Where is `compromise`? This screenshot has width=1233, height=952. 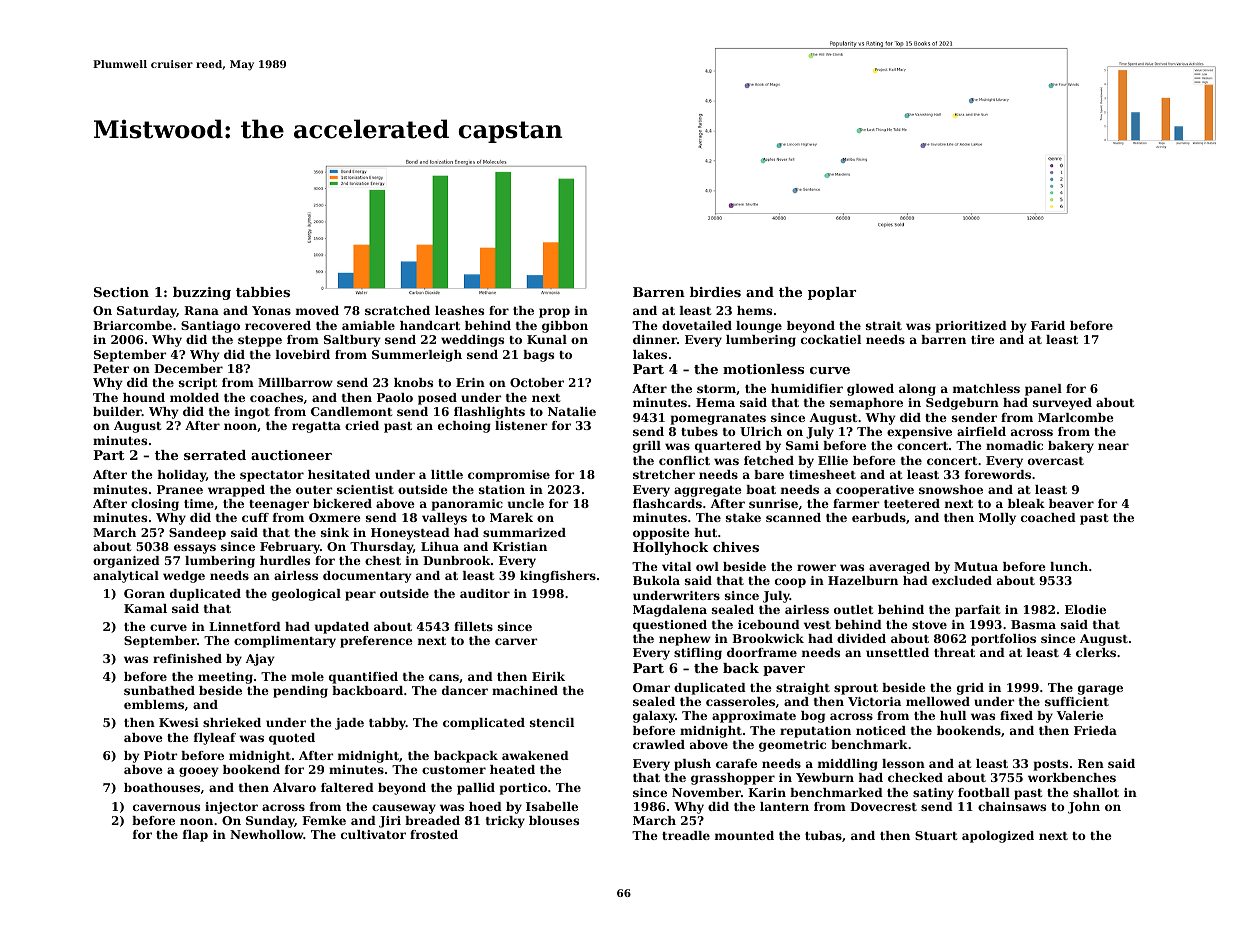
compromise is located at coordinates (509, 476).
